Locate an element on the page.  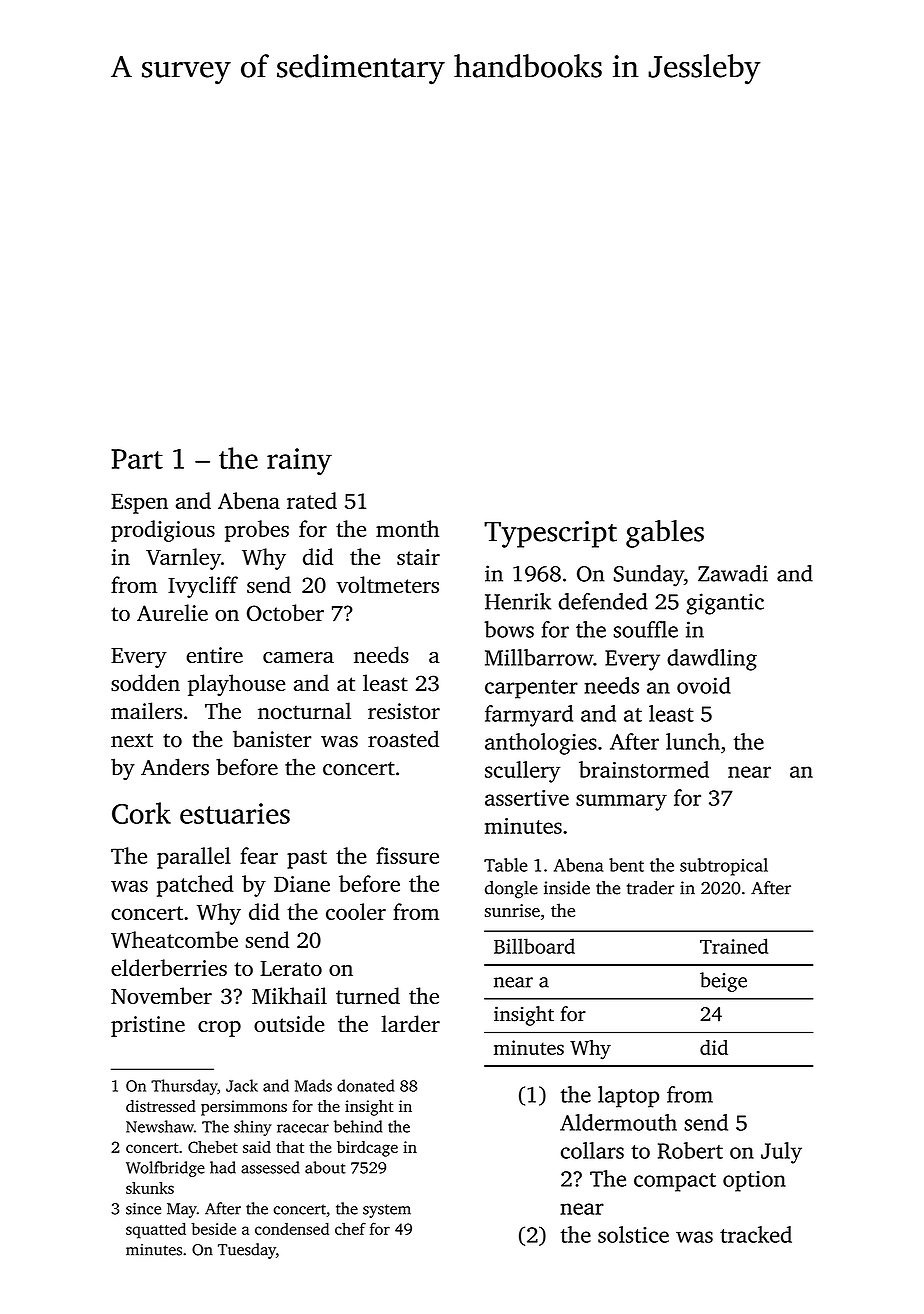
collars is located at coordinates (592, 1150).
